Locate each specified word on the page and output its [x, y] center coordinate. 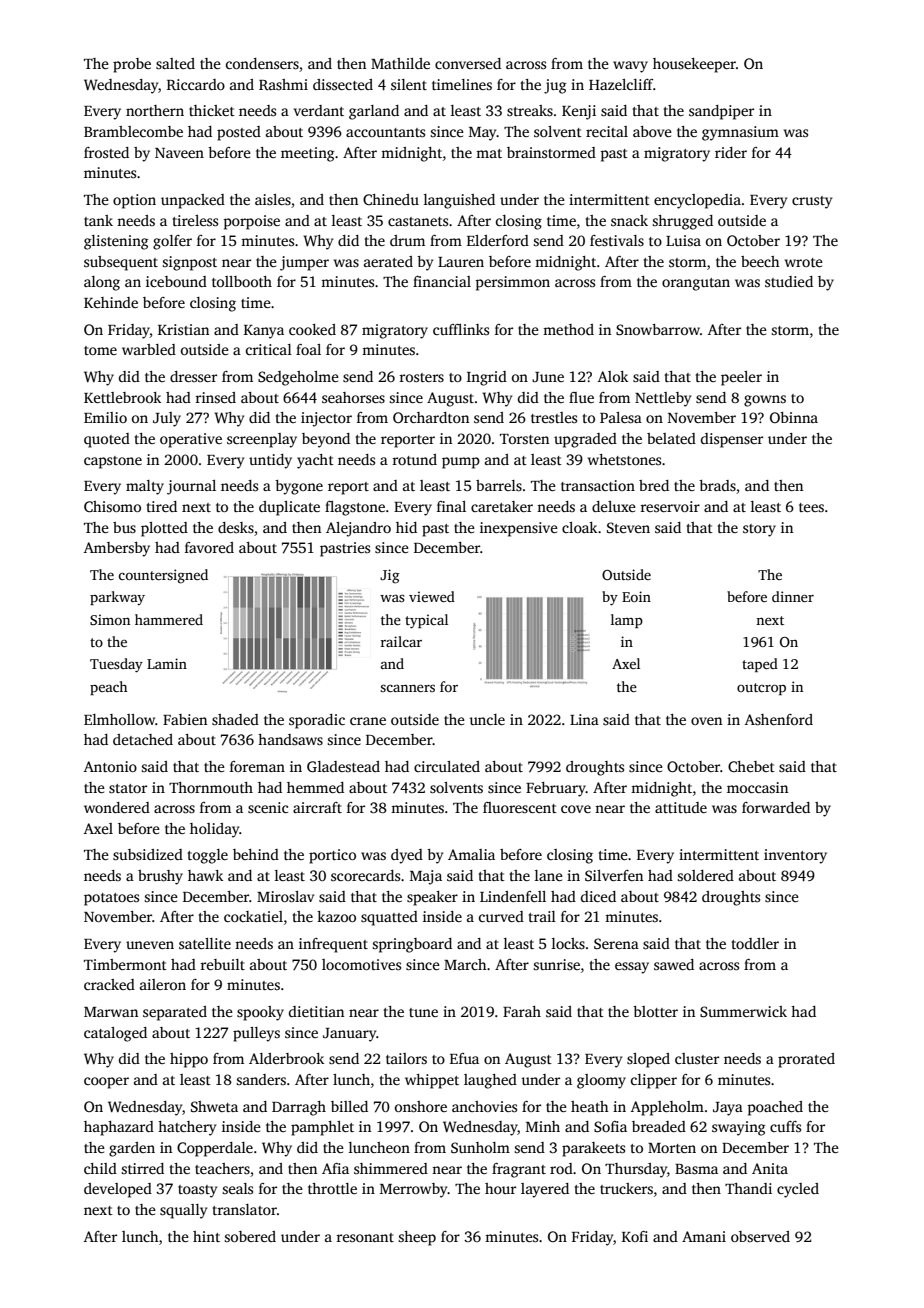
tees [811, 507]
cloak [579, 527]
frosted [106, 152]
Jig [390, 576]
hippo [189, 1060]
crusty [812, 202]
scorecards [365, 875]
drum [407, 240]
